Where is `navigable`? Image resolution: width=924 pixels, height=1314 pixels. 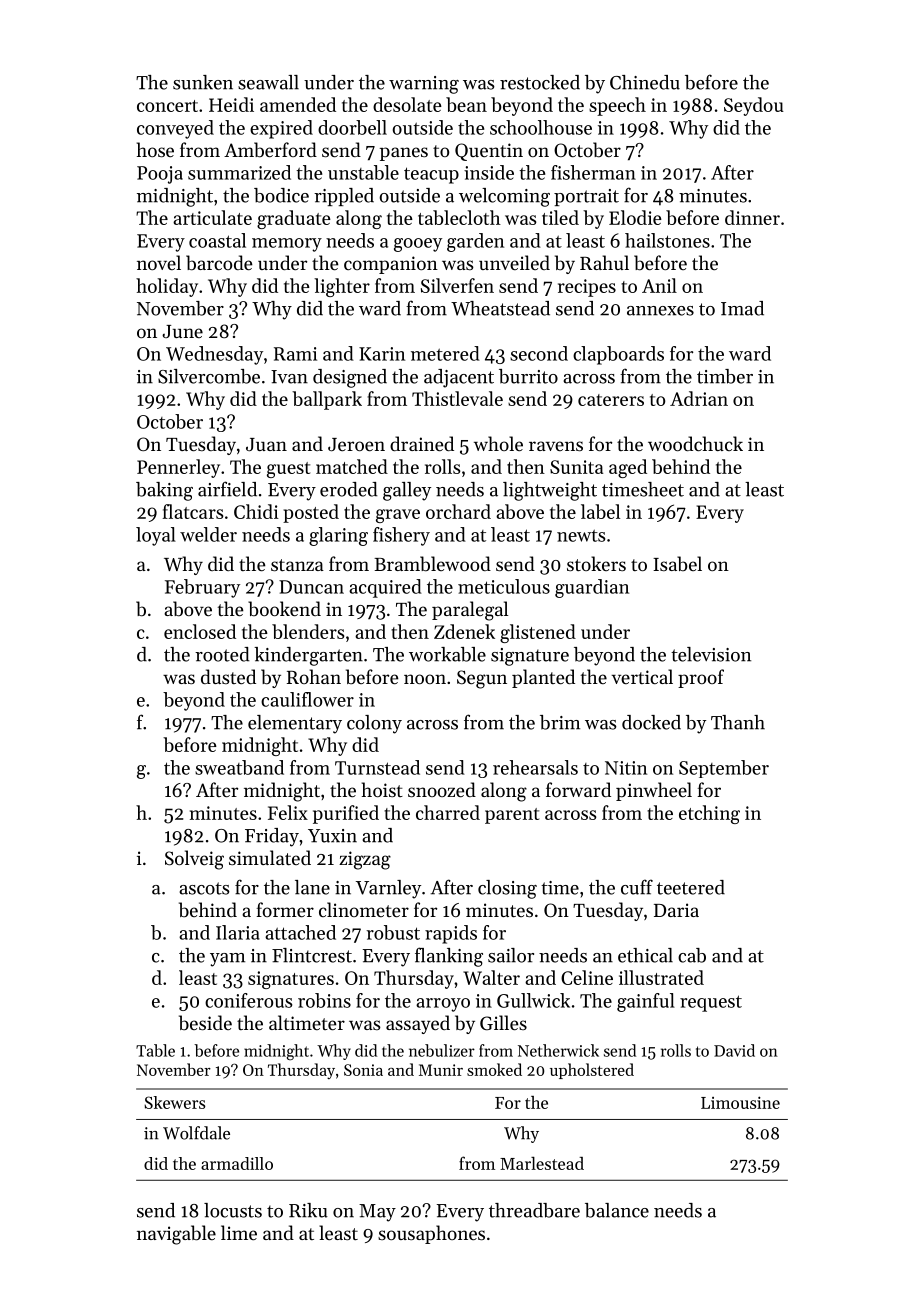 navigable is located at coordinates (176, 1235).
